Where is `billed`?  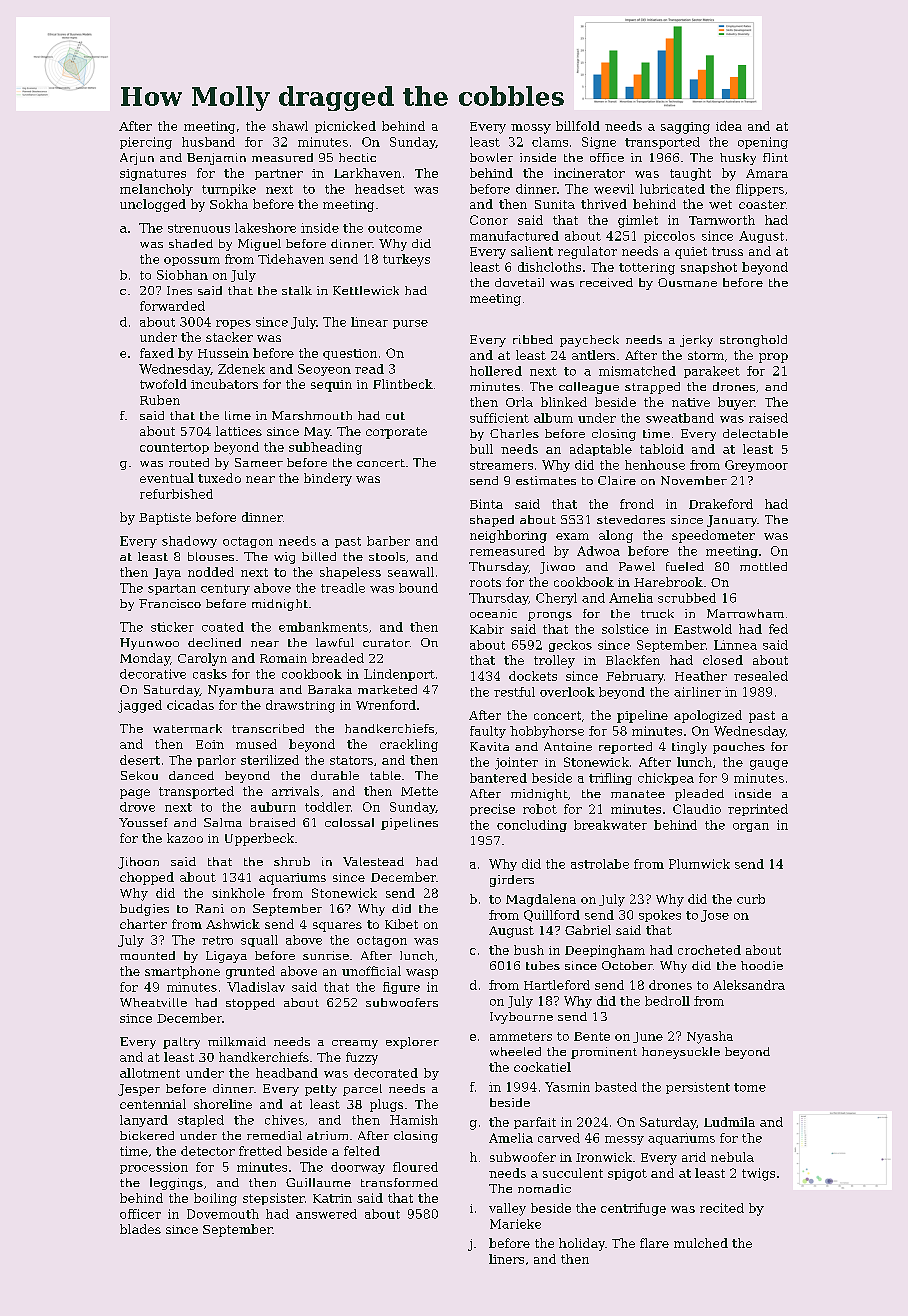 billed is located at coordinates (319, 556).
